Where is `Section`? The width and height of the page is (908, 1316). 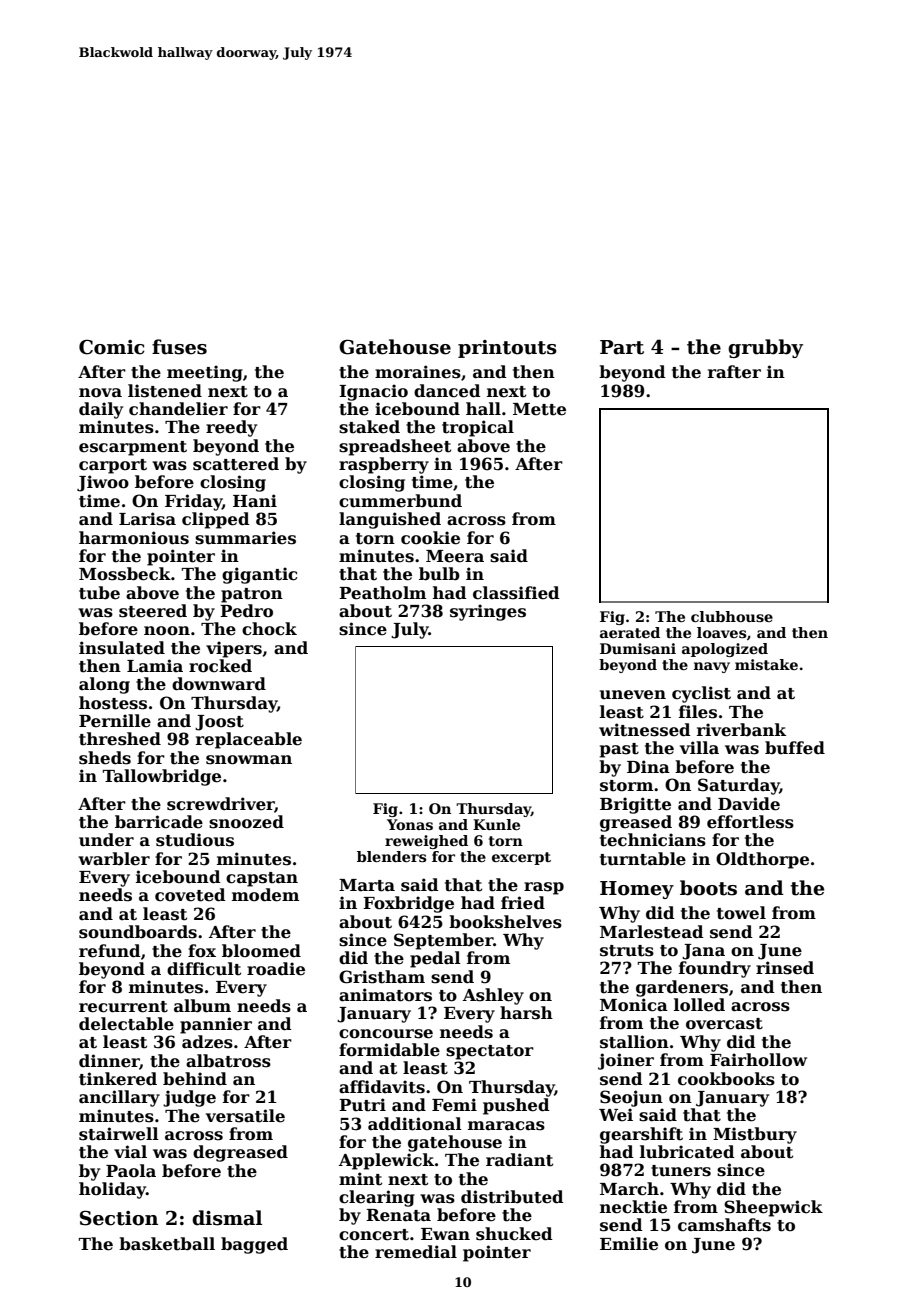
Section is located at coordinates (119, 1218).
